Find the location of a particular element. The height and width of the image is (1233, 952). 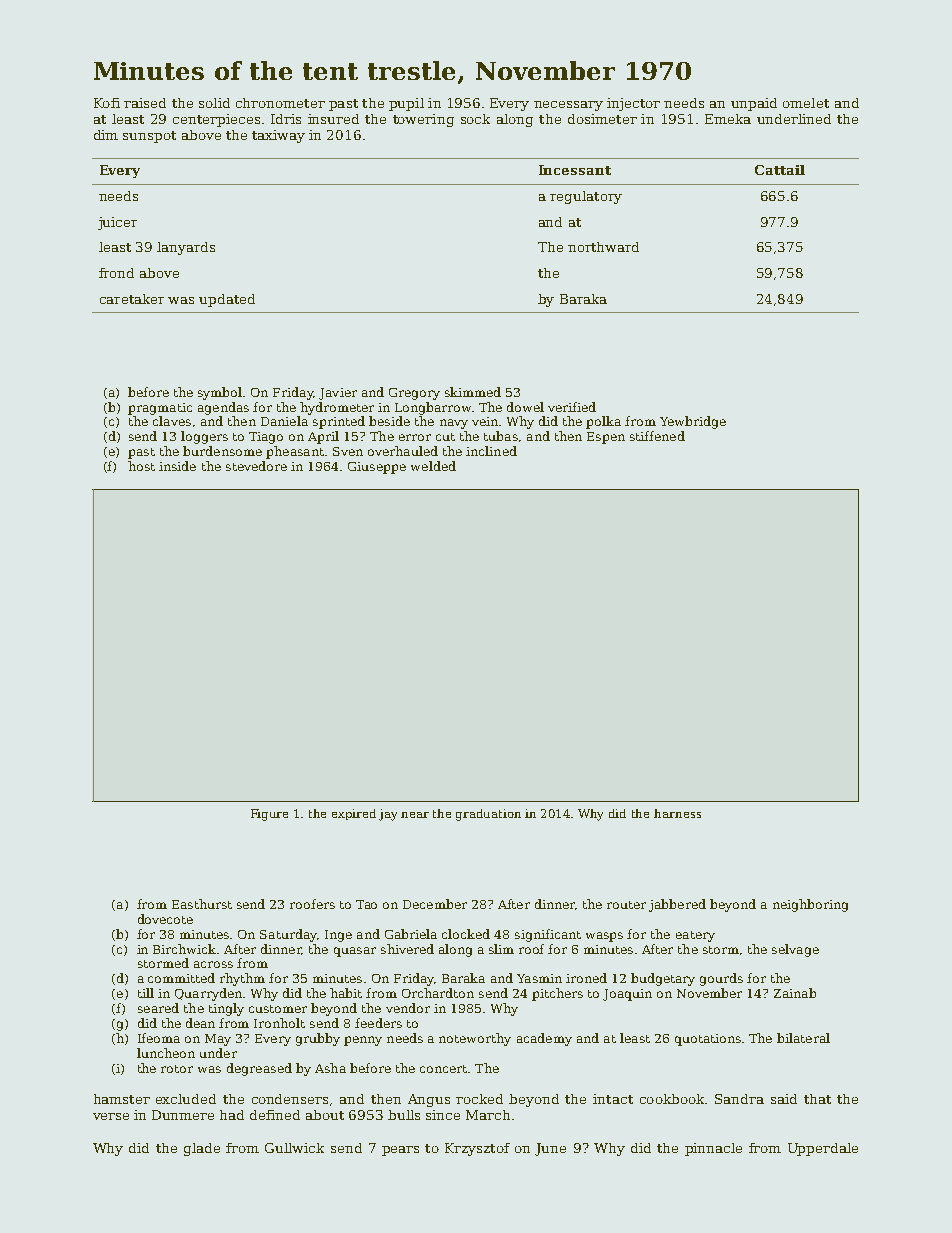

lanyards is located at coordinates (186, 248).
